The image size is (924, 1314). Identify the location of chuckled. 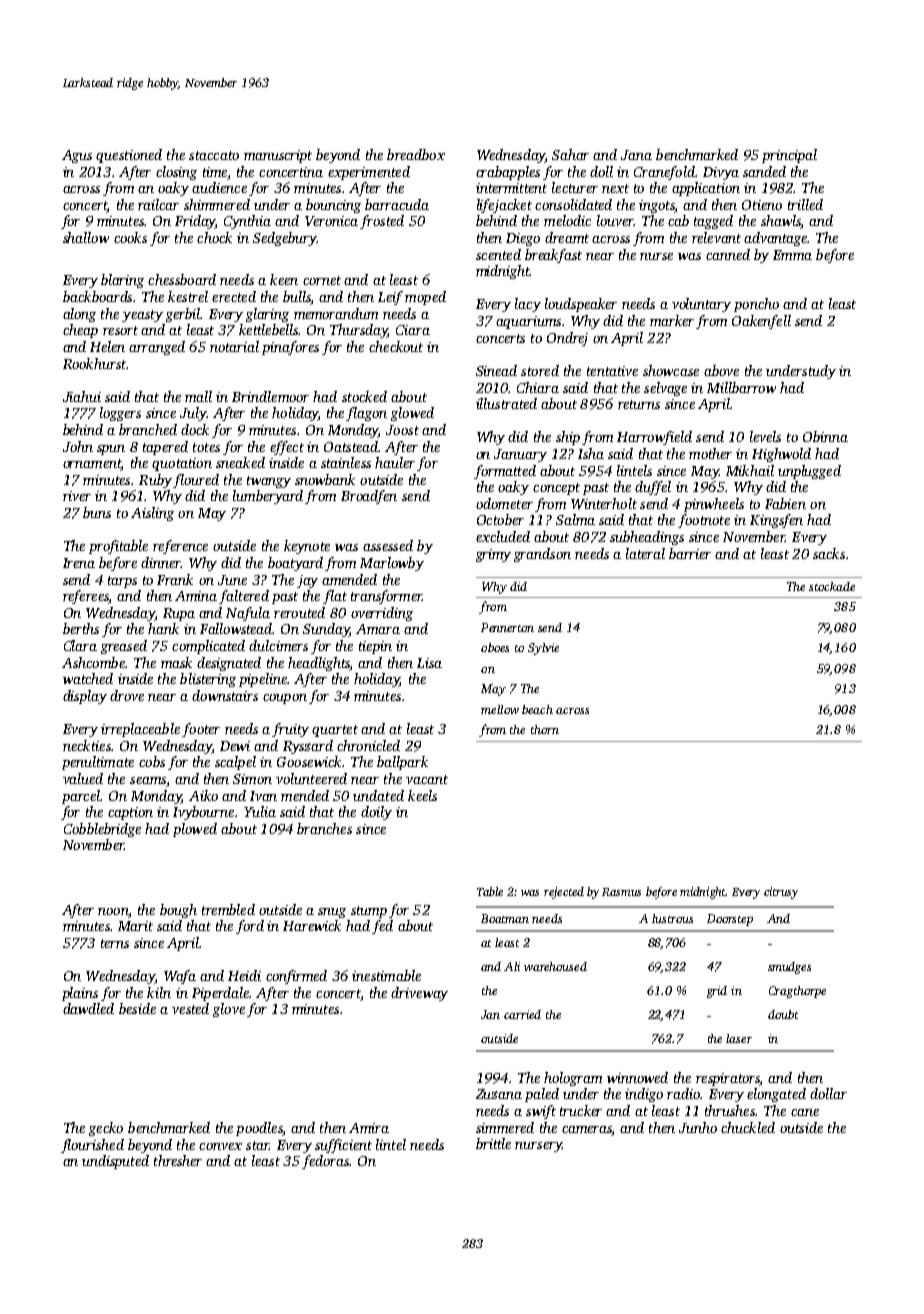
(748, 1127).
